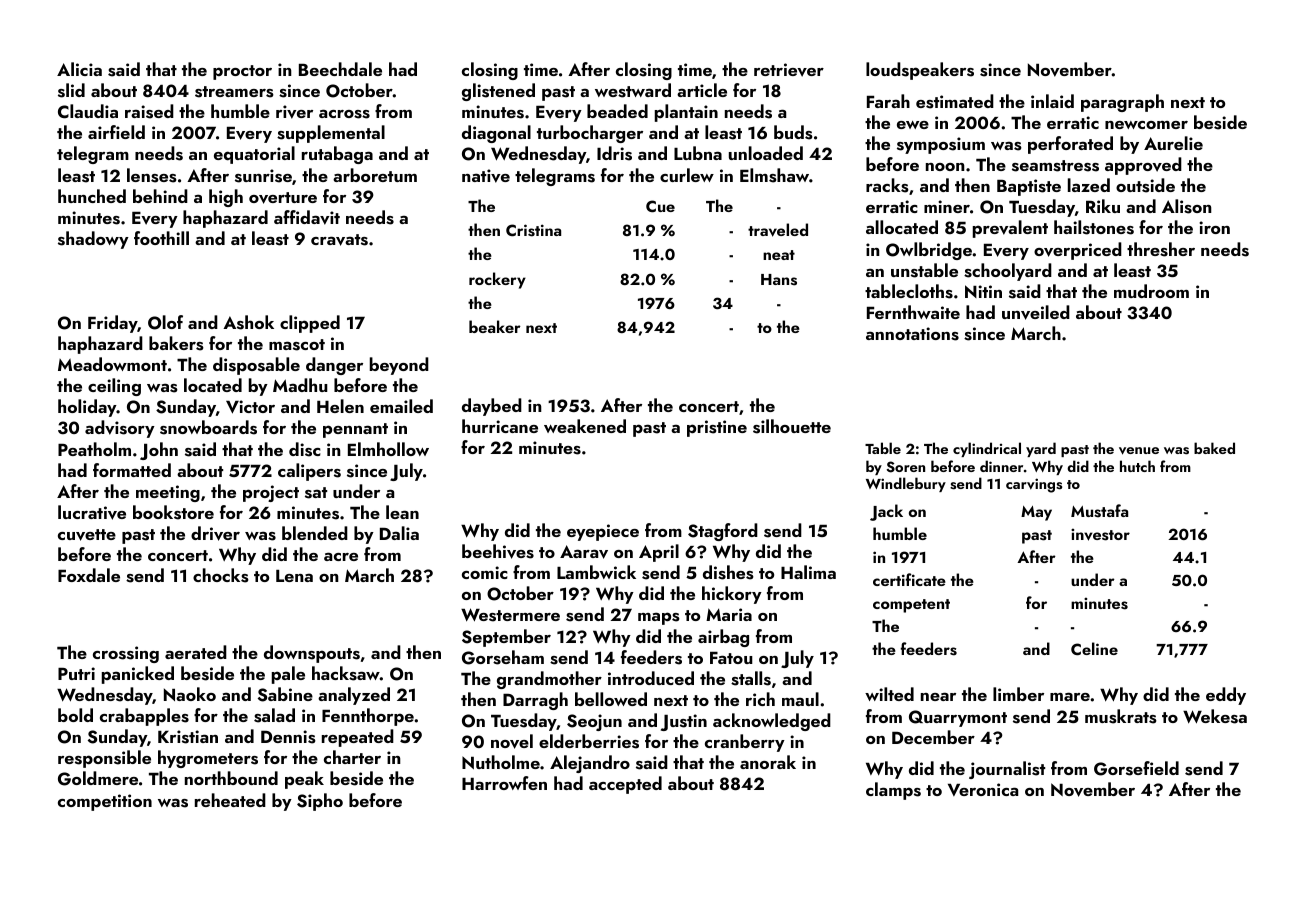 Image resolution: width=1308 pixels, height=924 pixels. Describe the element at coordinates (495, 326) in the screenshot. I see `beaker` at that location.
